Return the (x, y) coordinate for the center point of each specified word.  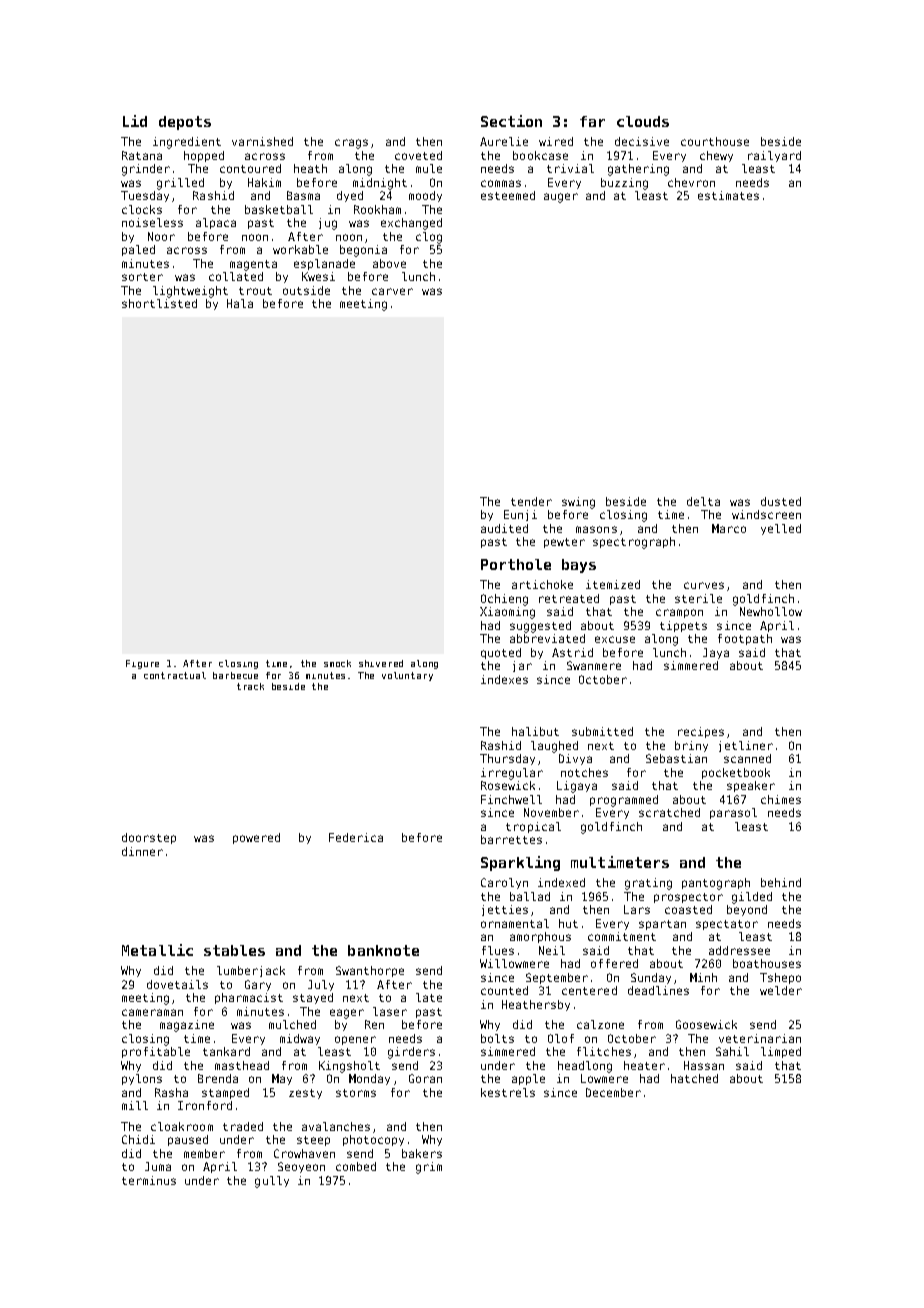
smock (337, 663)
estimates (728, 195)
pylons (142, 1079)
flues (498, 950)
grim (429, 1168)
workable (300, 249)
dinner (142, 851)
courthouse (715, 141)
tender (531, 501)
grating (648, 884)
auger (561, 198)
